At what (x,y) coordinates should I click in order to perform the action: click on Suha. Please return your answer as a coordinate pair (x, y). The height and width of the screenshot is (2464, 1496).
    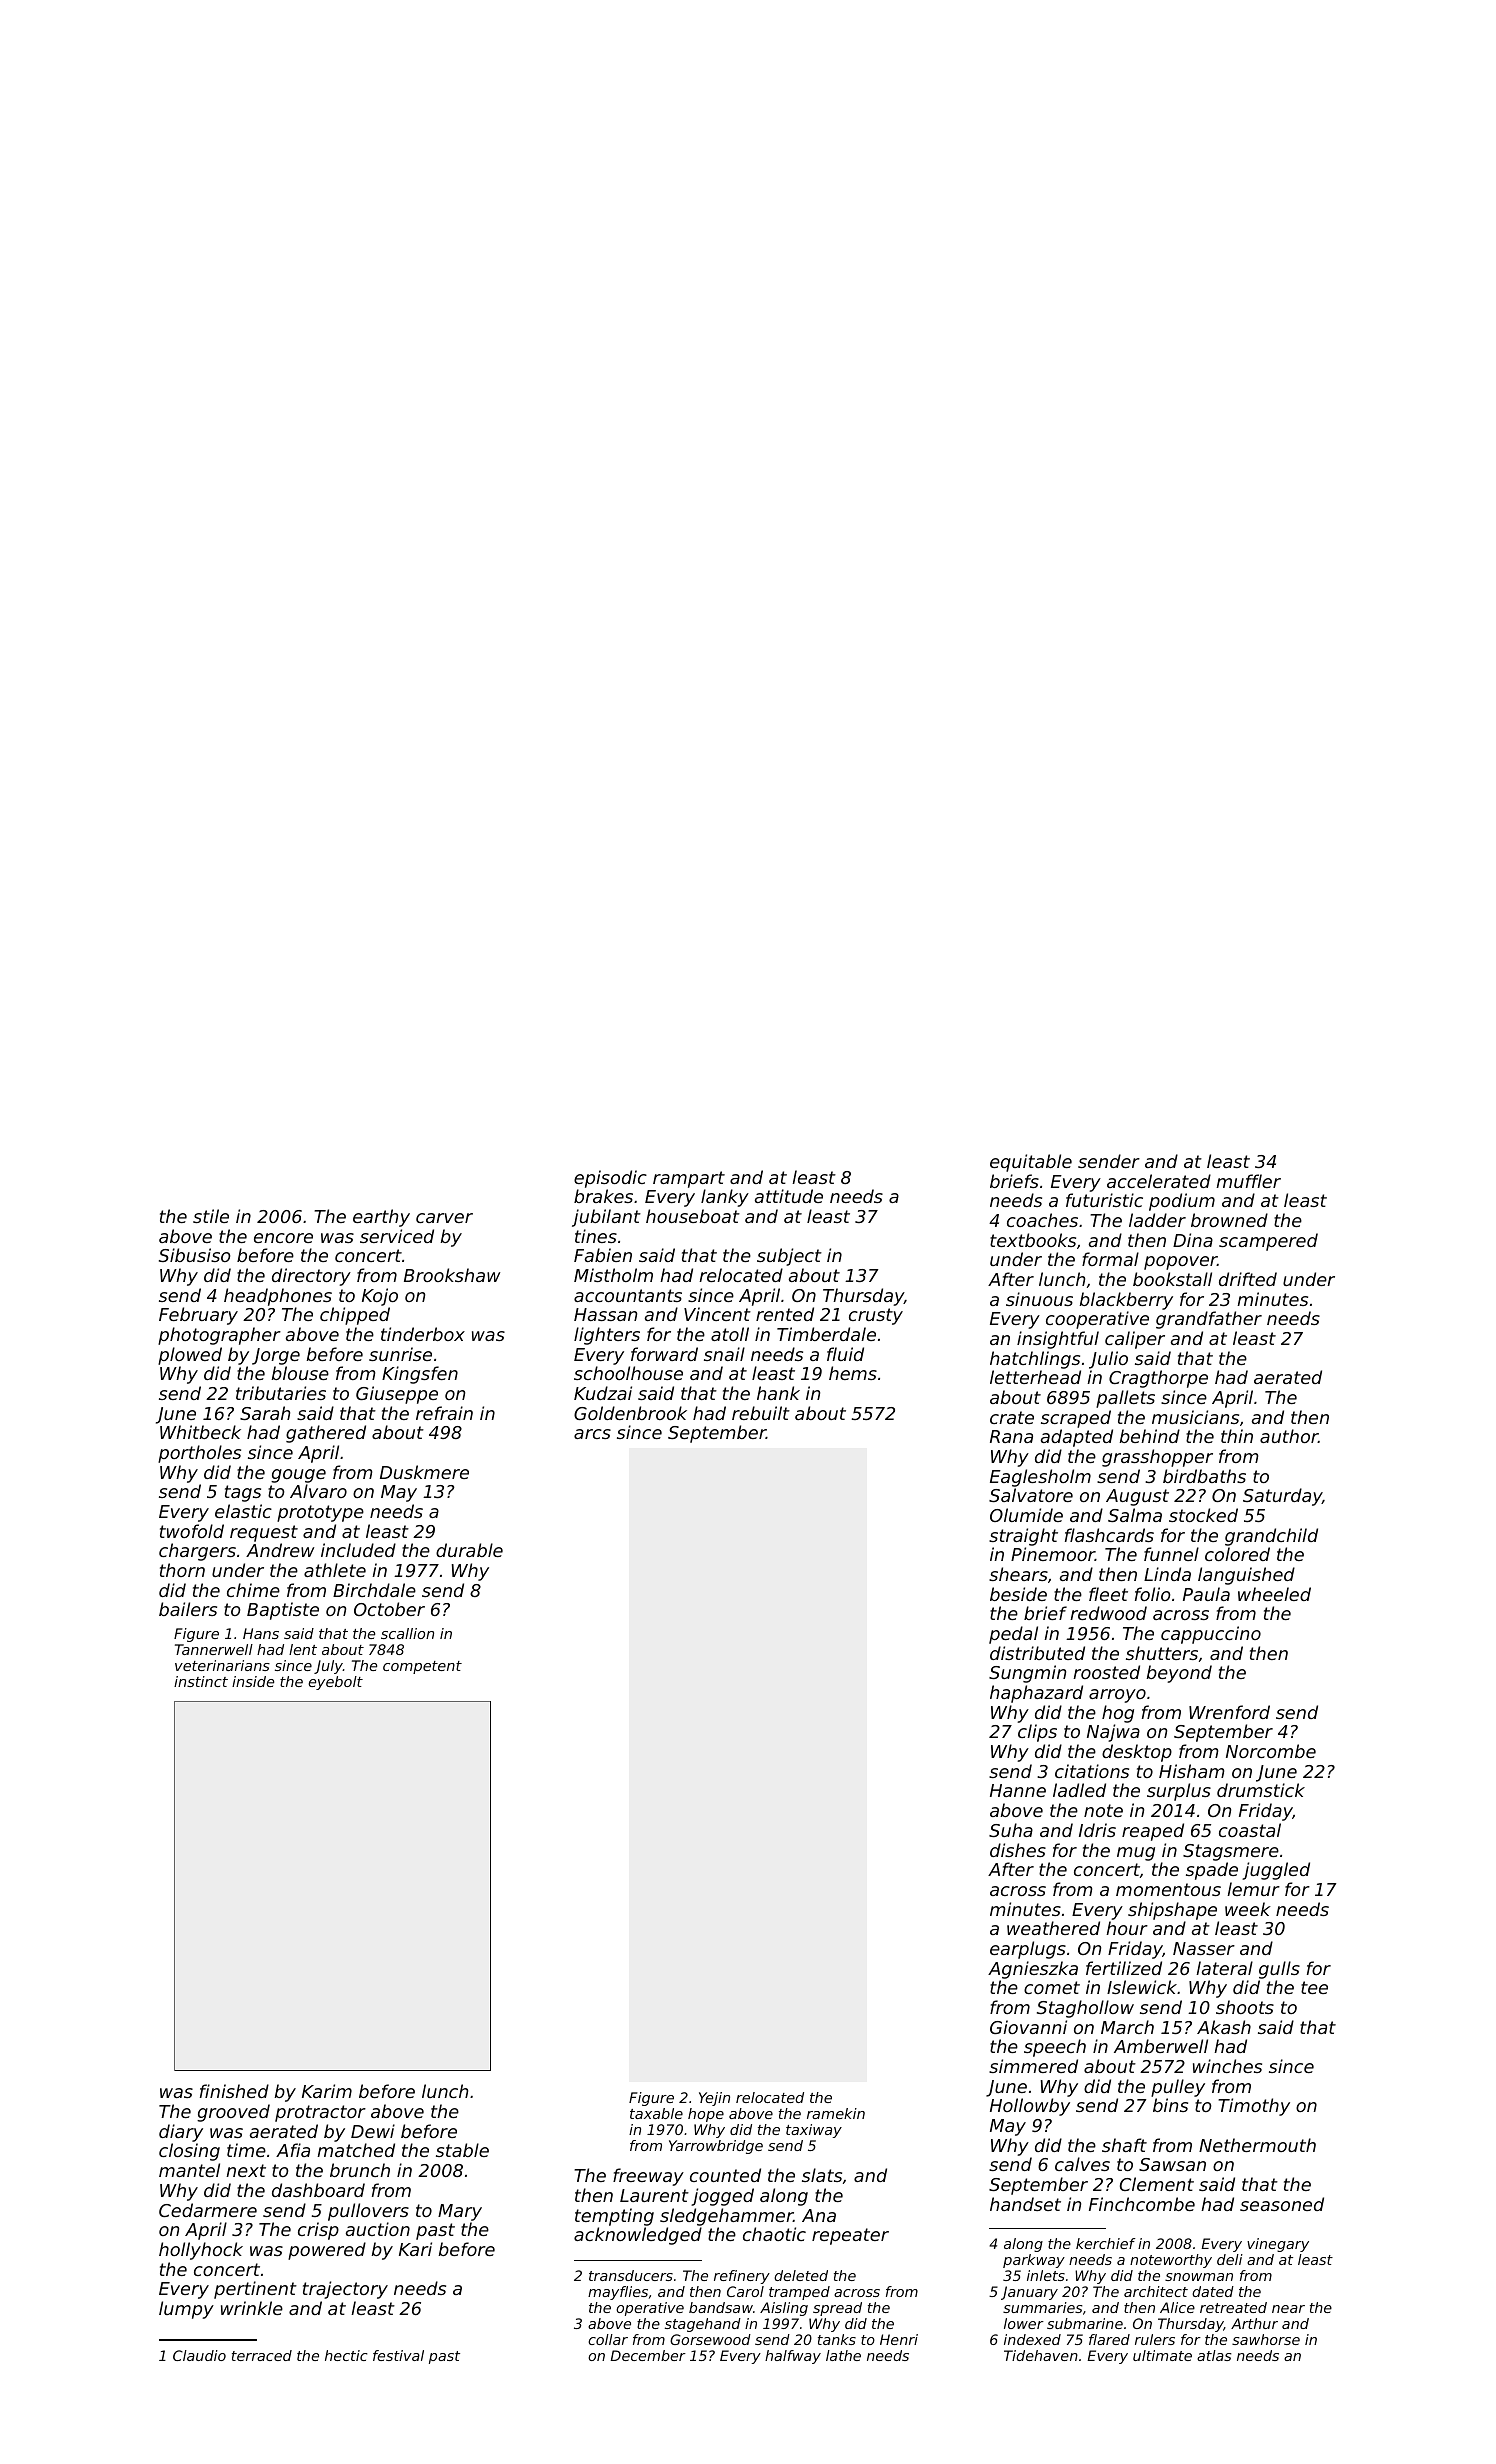
    Looking at the image, I should click on (1011, 1830).
